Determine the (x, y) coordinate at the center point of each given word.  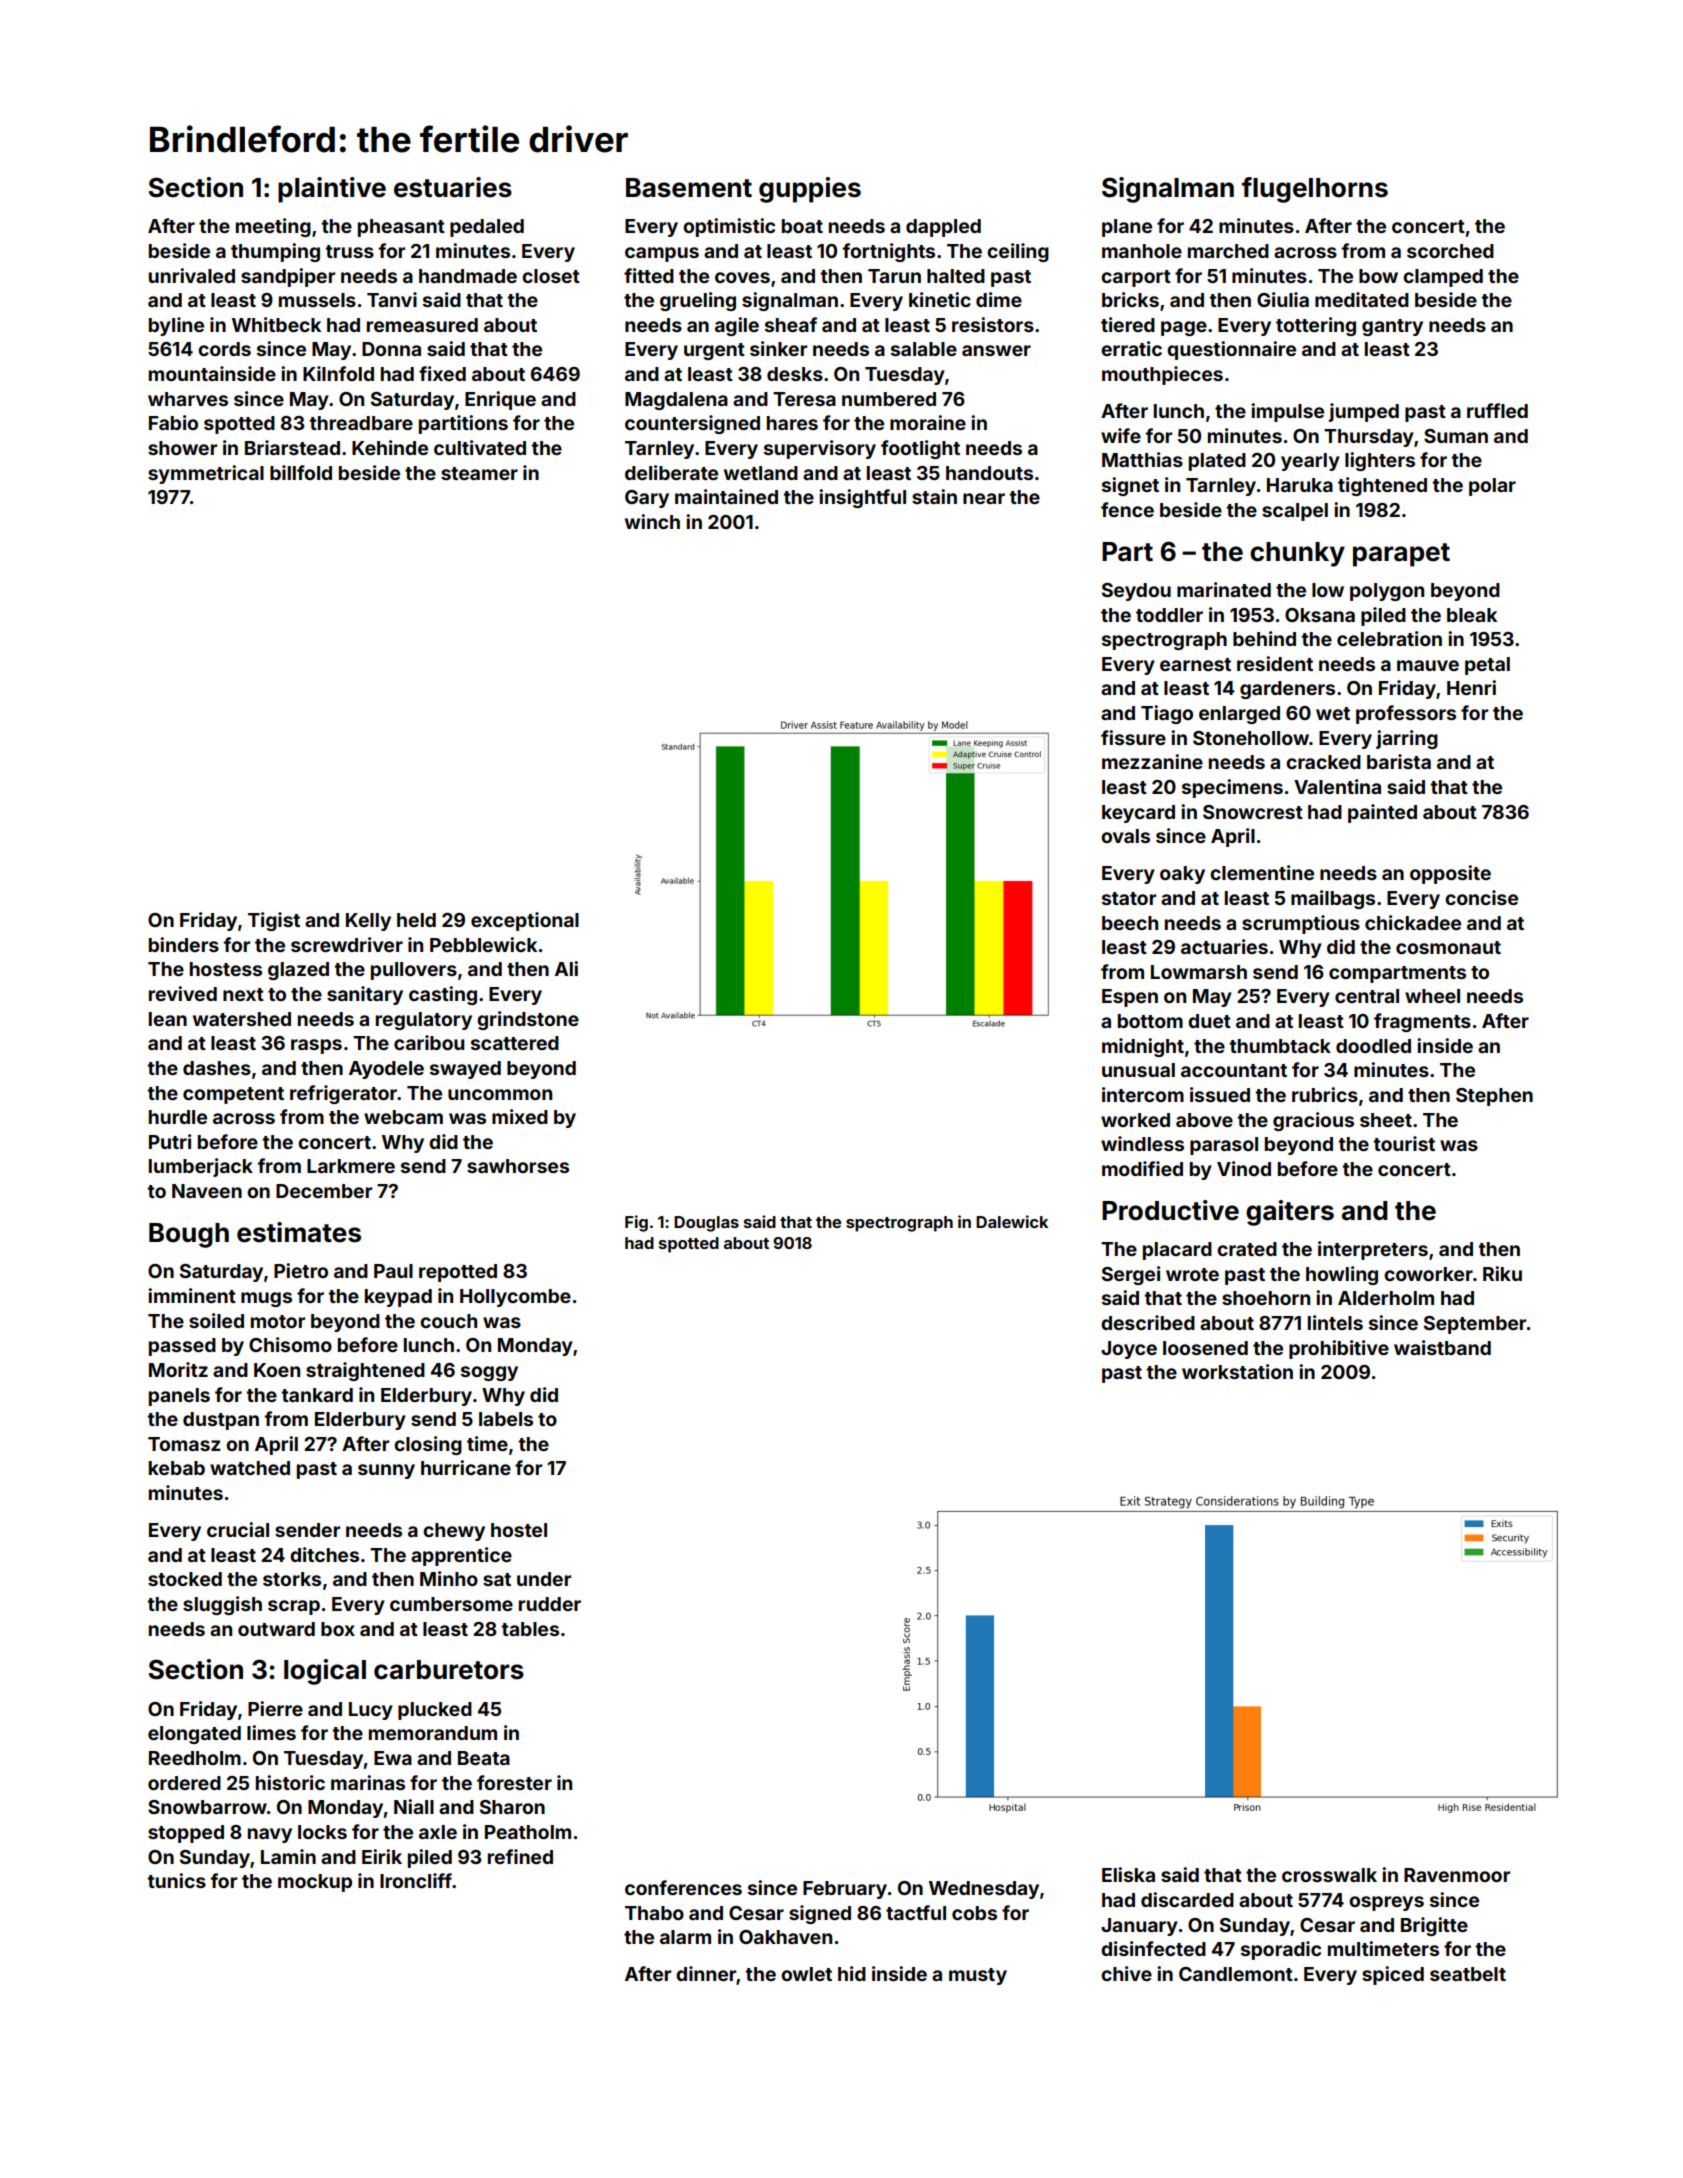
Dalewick (1012, 1221)
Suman (1456, 436)
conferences (683, 1887)
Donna (391, 349)
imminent (192, 1295)
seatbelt (1468, 1974)
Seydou (1136, 592)
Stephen (1494, 1097)
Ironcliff (416, 1880)
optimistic (729, 227)
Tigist (274, 921)
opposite (1450, 874)
